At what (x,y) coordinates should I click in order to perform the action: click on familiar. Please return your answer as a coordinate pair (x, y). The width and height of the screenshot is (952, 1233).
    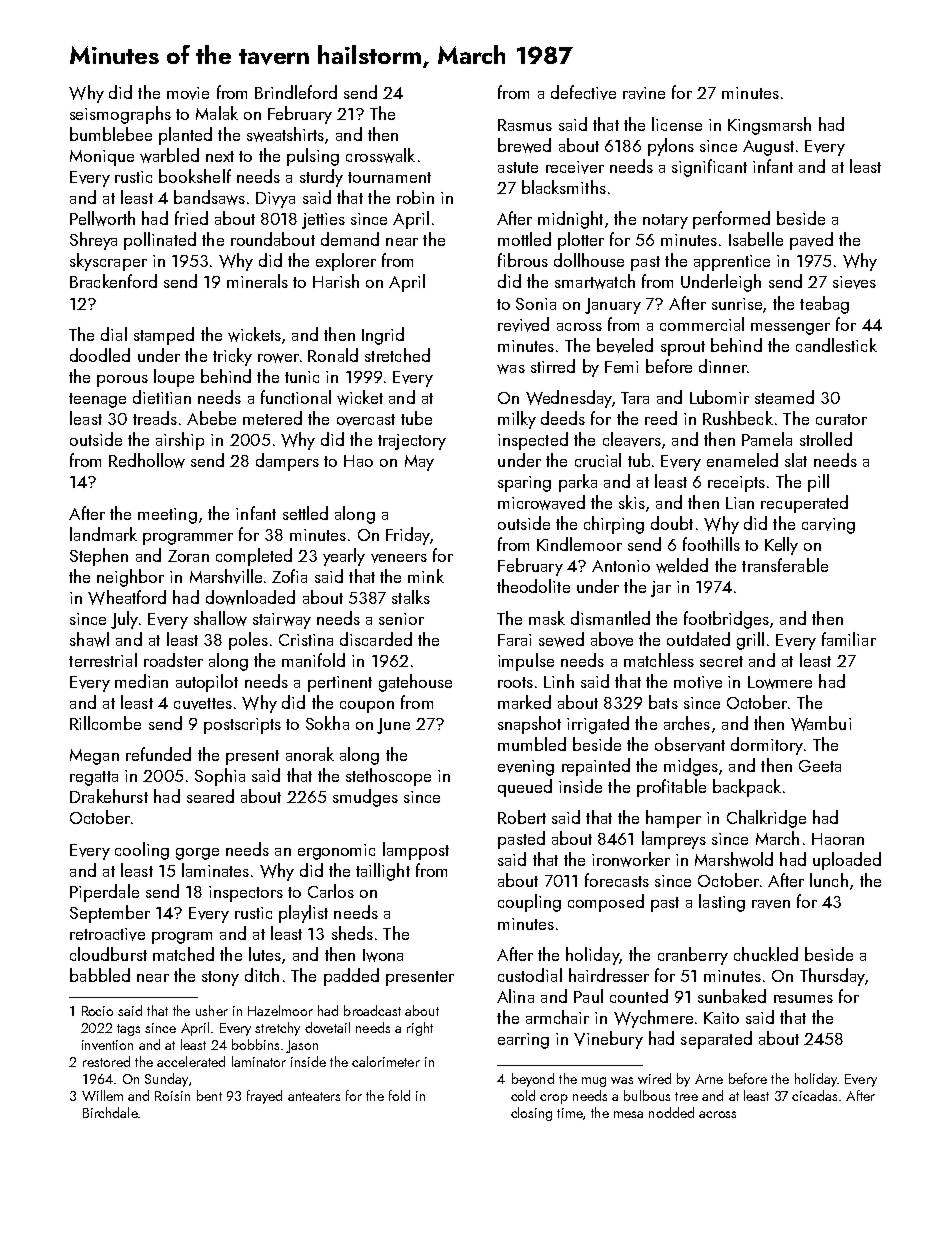
    Looking at the image, I should click on (849, 639).
